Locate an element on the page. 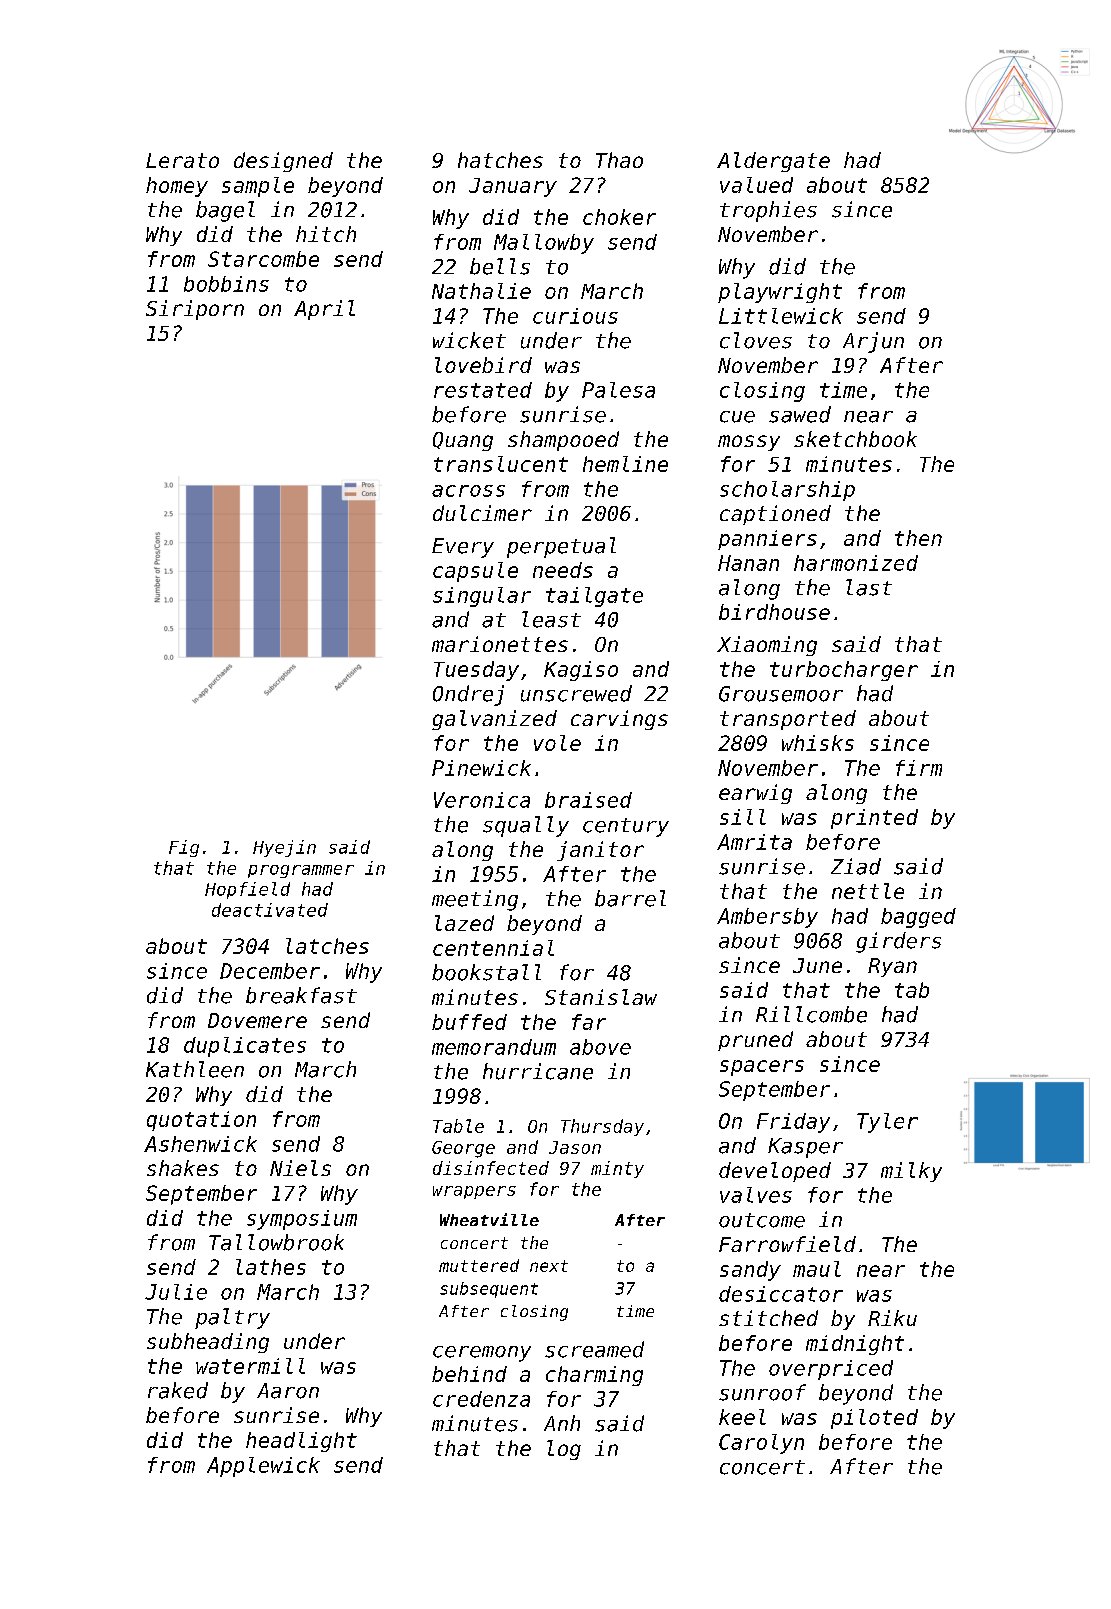 The height and width of the page is (1609, 1111). Thao is located at coordinates (619, 160).
